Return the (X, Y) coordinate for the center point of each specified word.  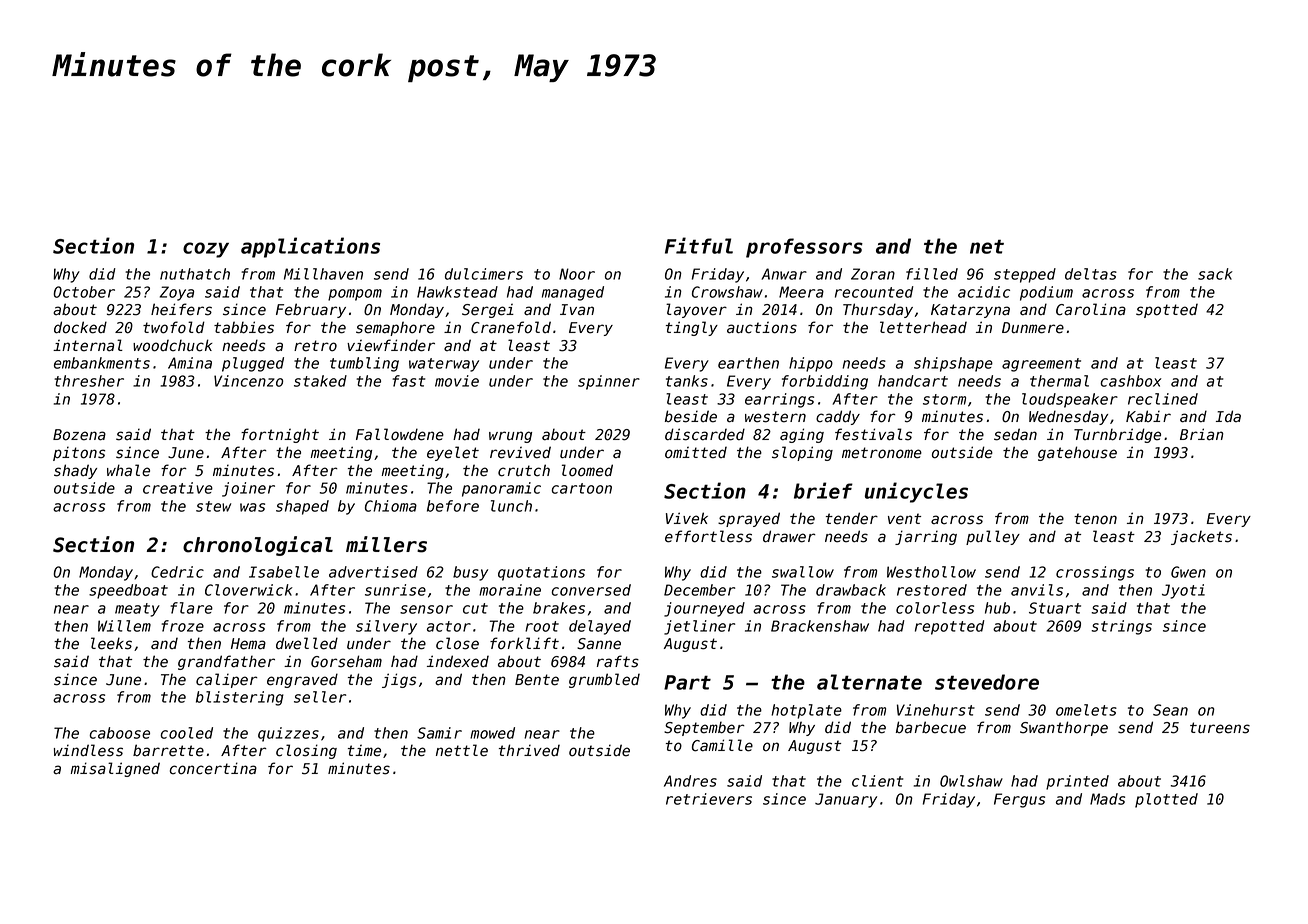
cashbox (1131, 381)
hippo (811, 364)
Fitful (699, 245)
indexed (458, 661)
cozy (206, 250)
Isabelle (284, 572)
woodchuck (172, 345)
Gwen (1188, 572)
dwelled (307, 643)
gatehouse (1077, 453)
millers (386, 544)
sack (1215, 274)
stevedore (987, 682)
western (775, 417)
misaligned (115, 769)
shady (75, 471)
